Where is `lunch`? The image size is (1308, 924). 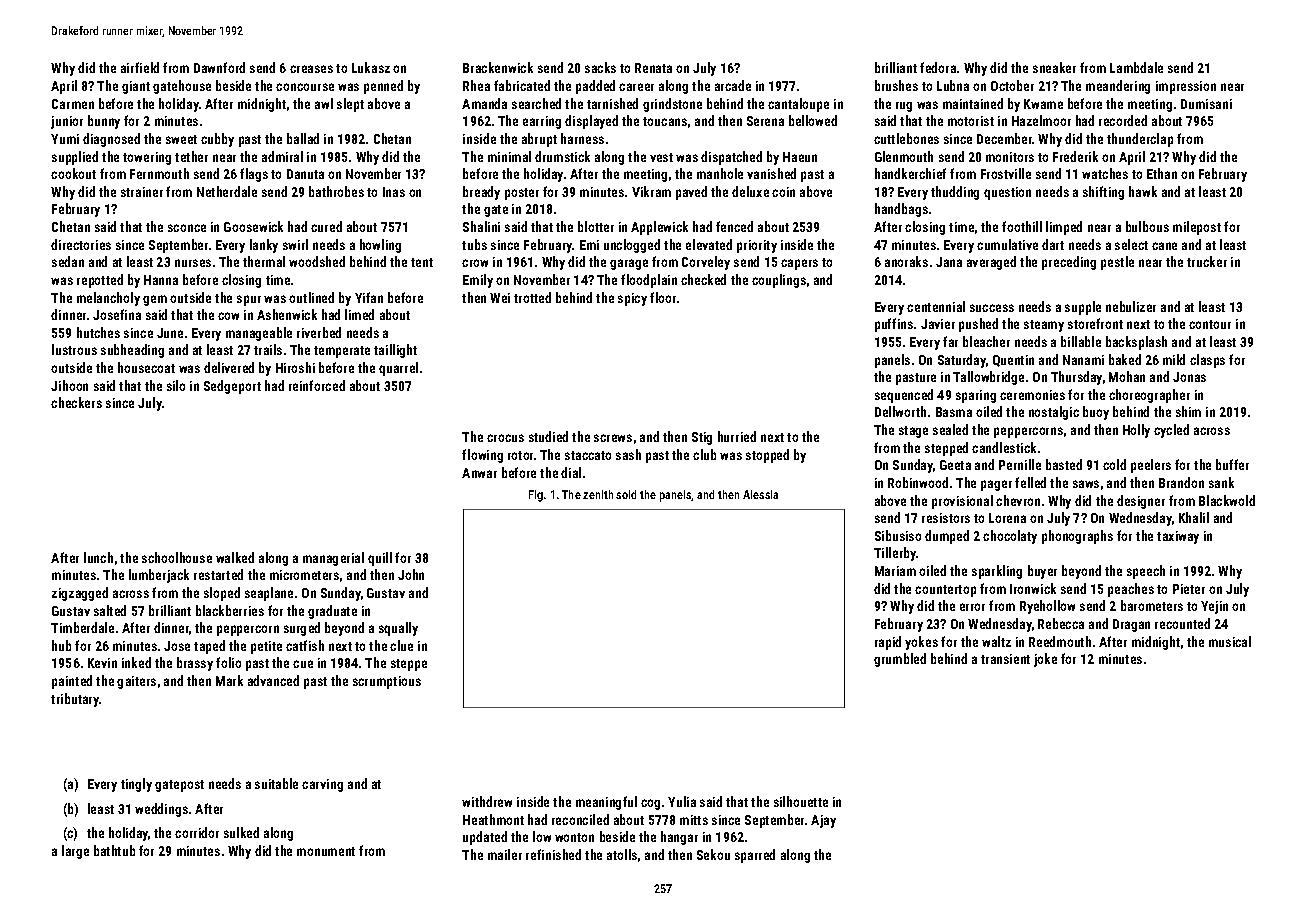 lunch is located at coordinates (98, 557).
